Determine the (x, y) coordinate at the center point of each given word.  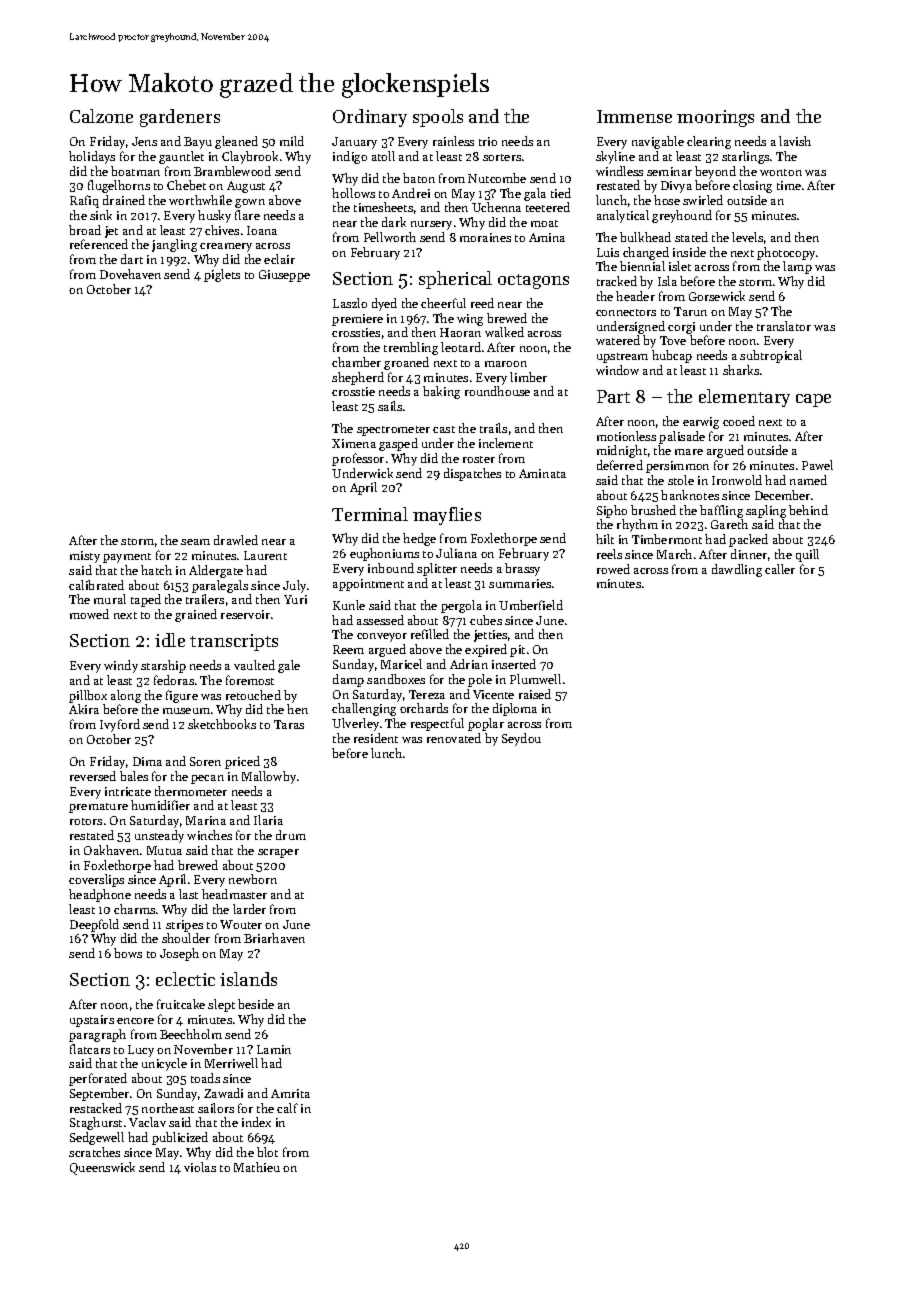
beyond (715, 172)
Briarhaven (274, 938)
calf (287, 1108)
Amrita (290, 1093)
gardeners (180, 118)
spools (438, 118)
